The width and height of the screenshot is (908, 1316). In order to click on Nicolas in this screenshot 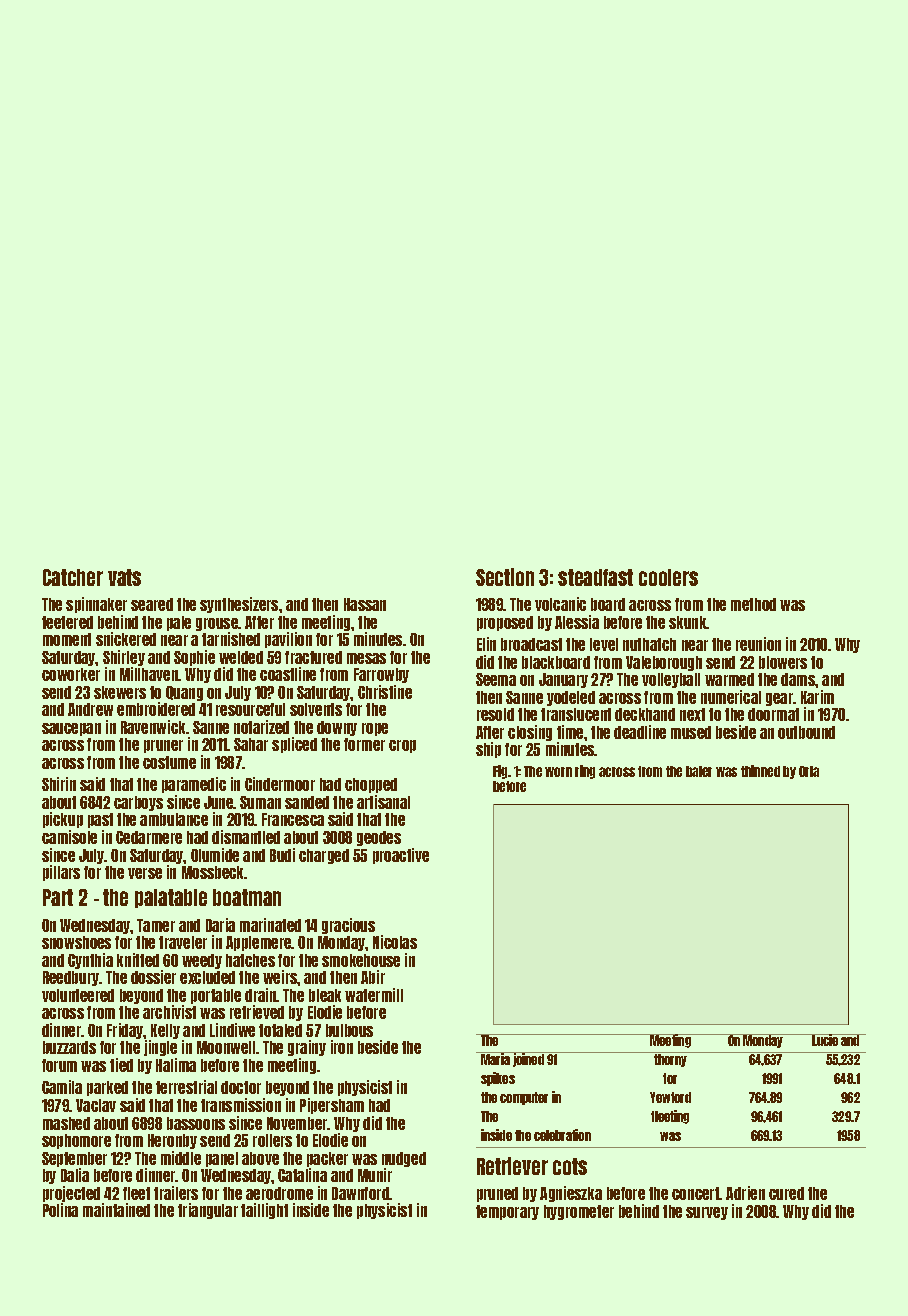, I will do `click(395, 942)`.
